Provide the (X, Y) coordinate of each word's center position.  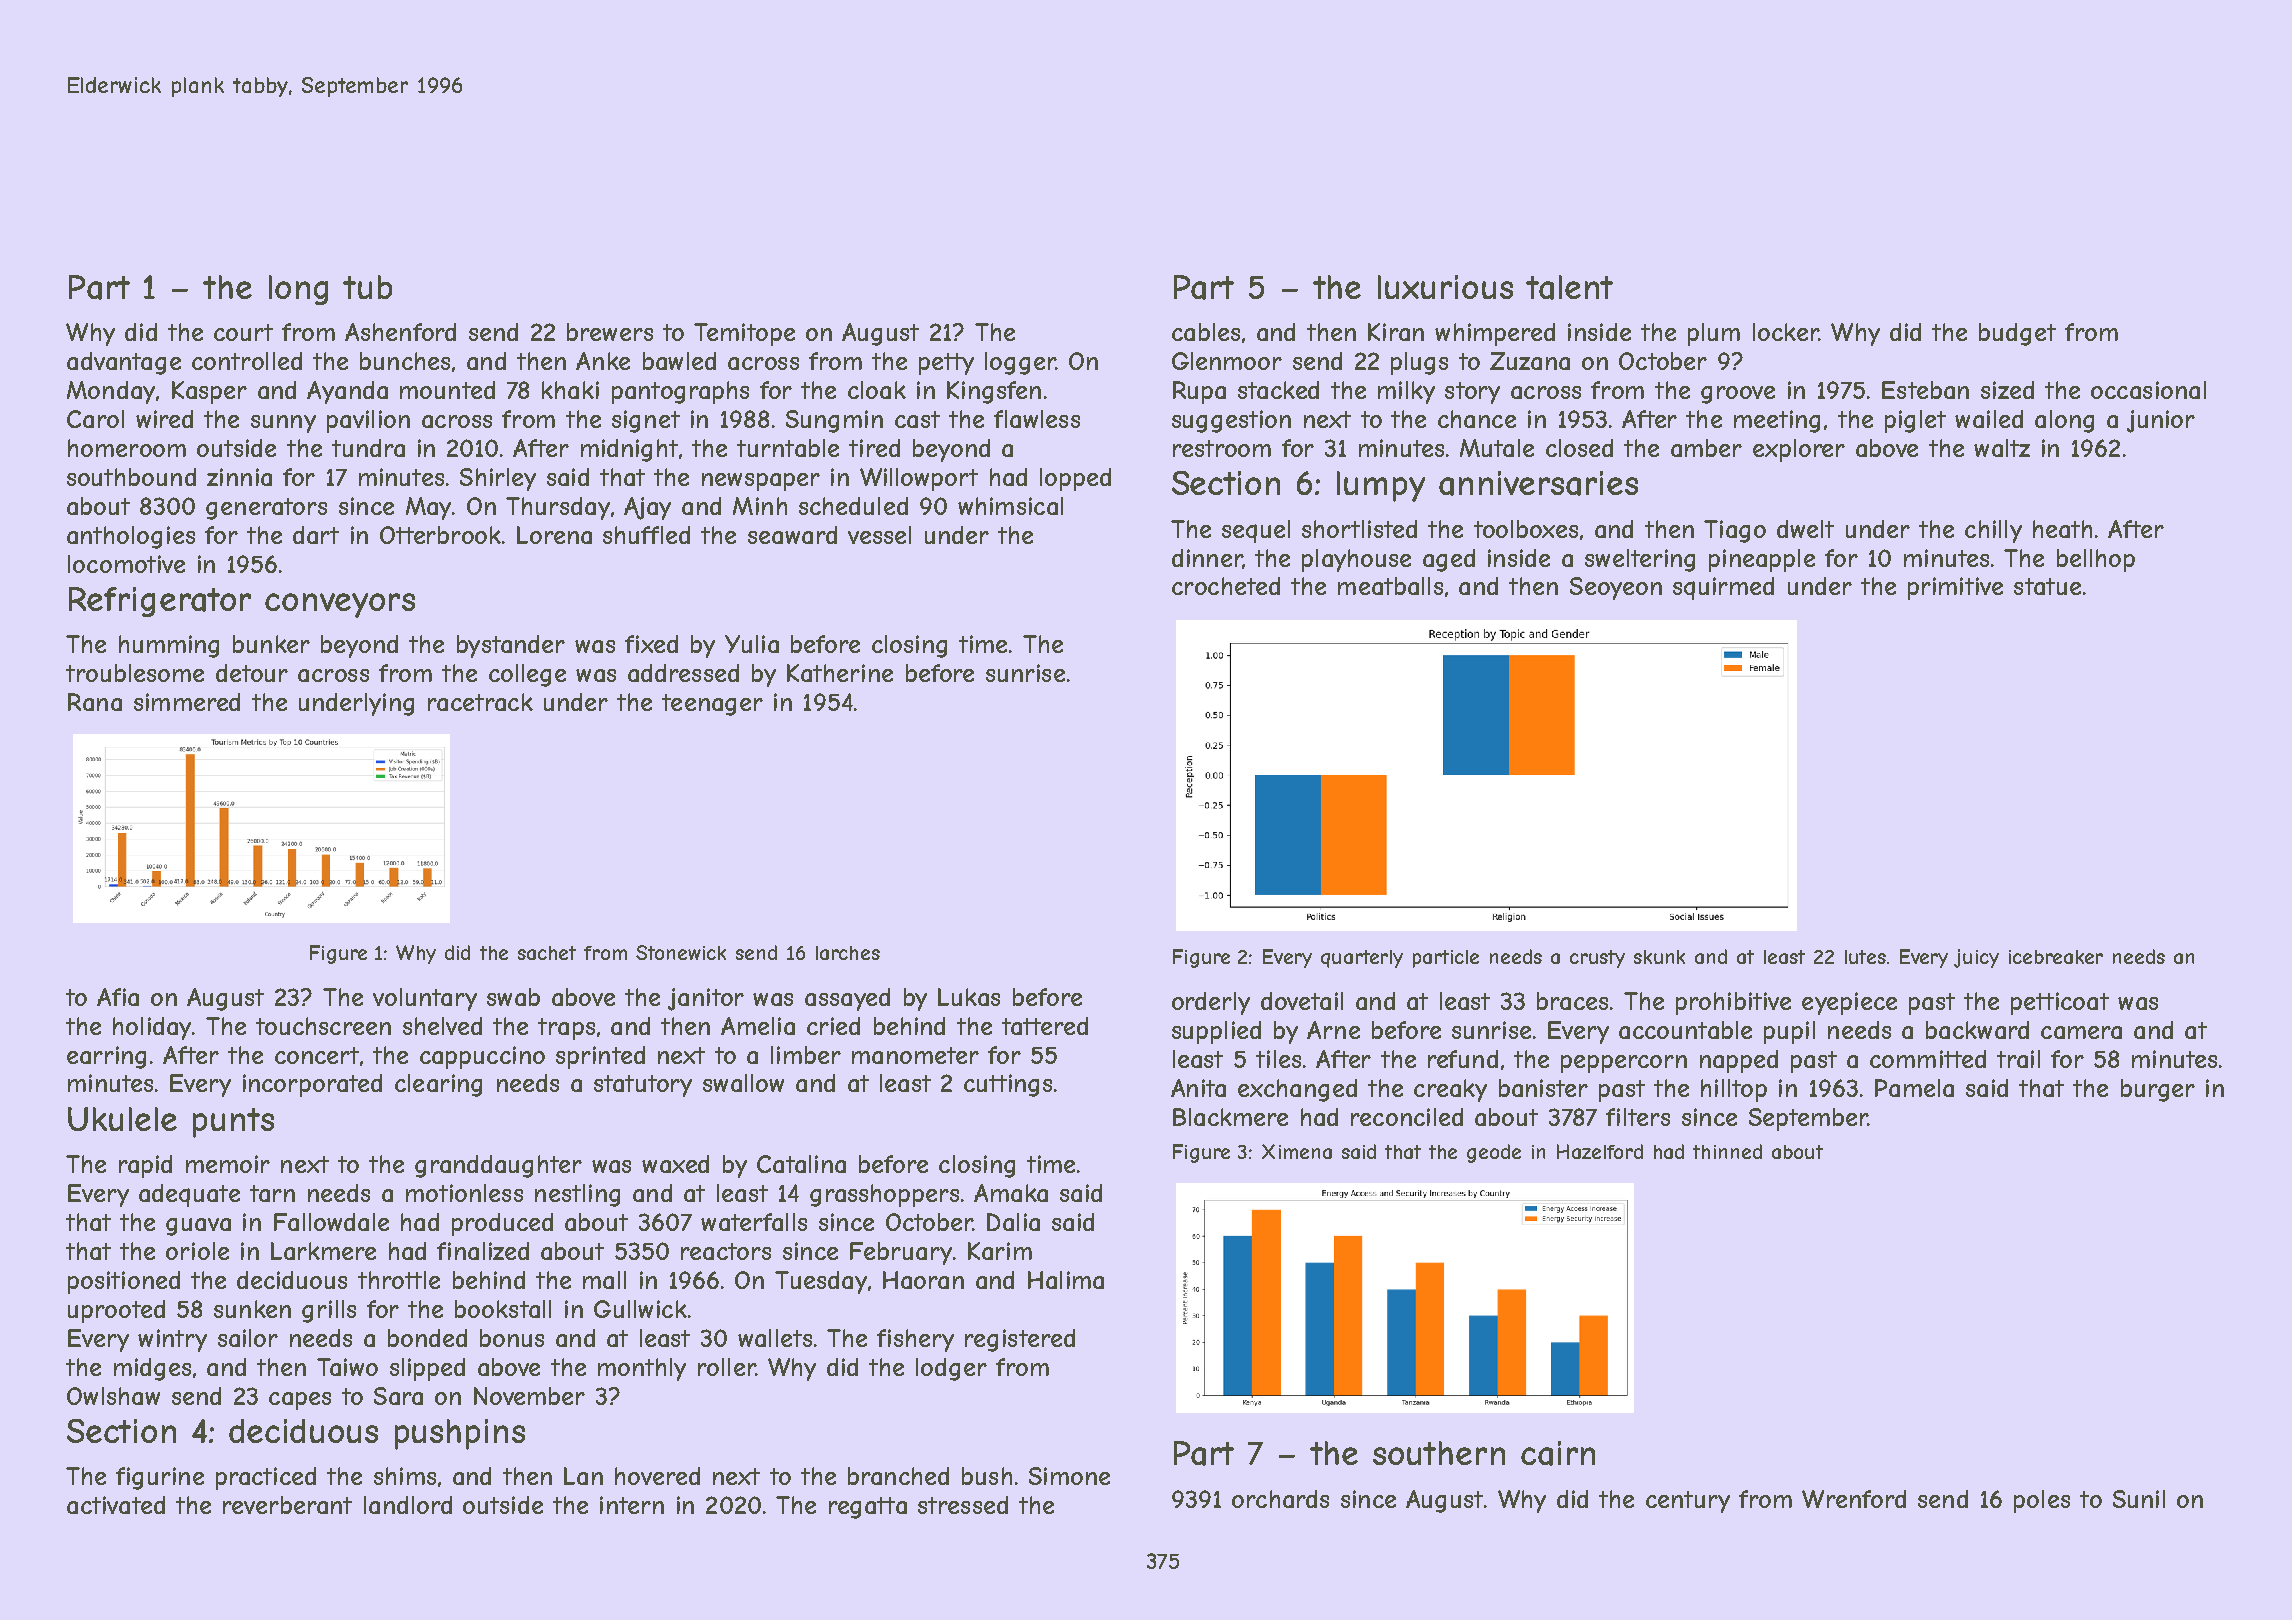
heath (2062, 529)
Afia (118, 997)
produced (502, 1224)
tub (367, 287)
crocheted (1226, 586)
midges (152, 1369)
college (527, 675)
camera (2081, 1032)
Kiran (1396, 332)
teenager (712, 705)
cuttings (1008, 1085)
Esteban (1925, 390)
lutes (1865, 957)
